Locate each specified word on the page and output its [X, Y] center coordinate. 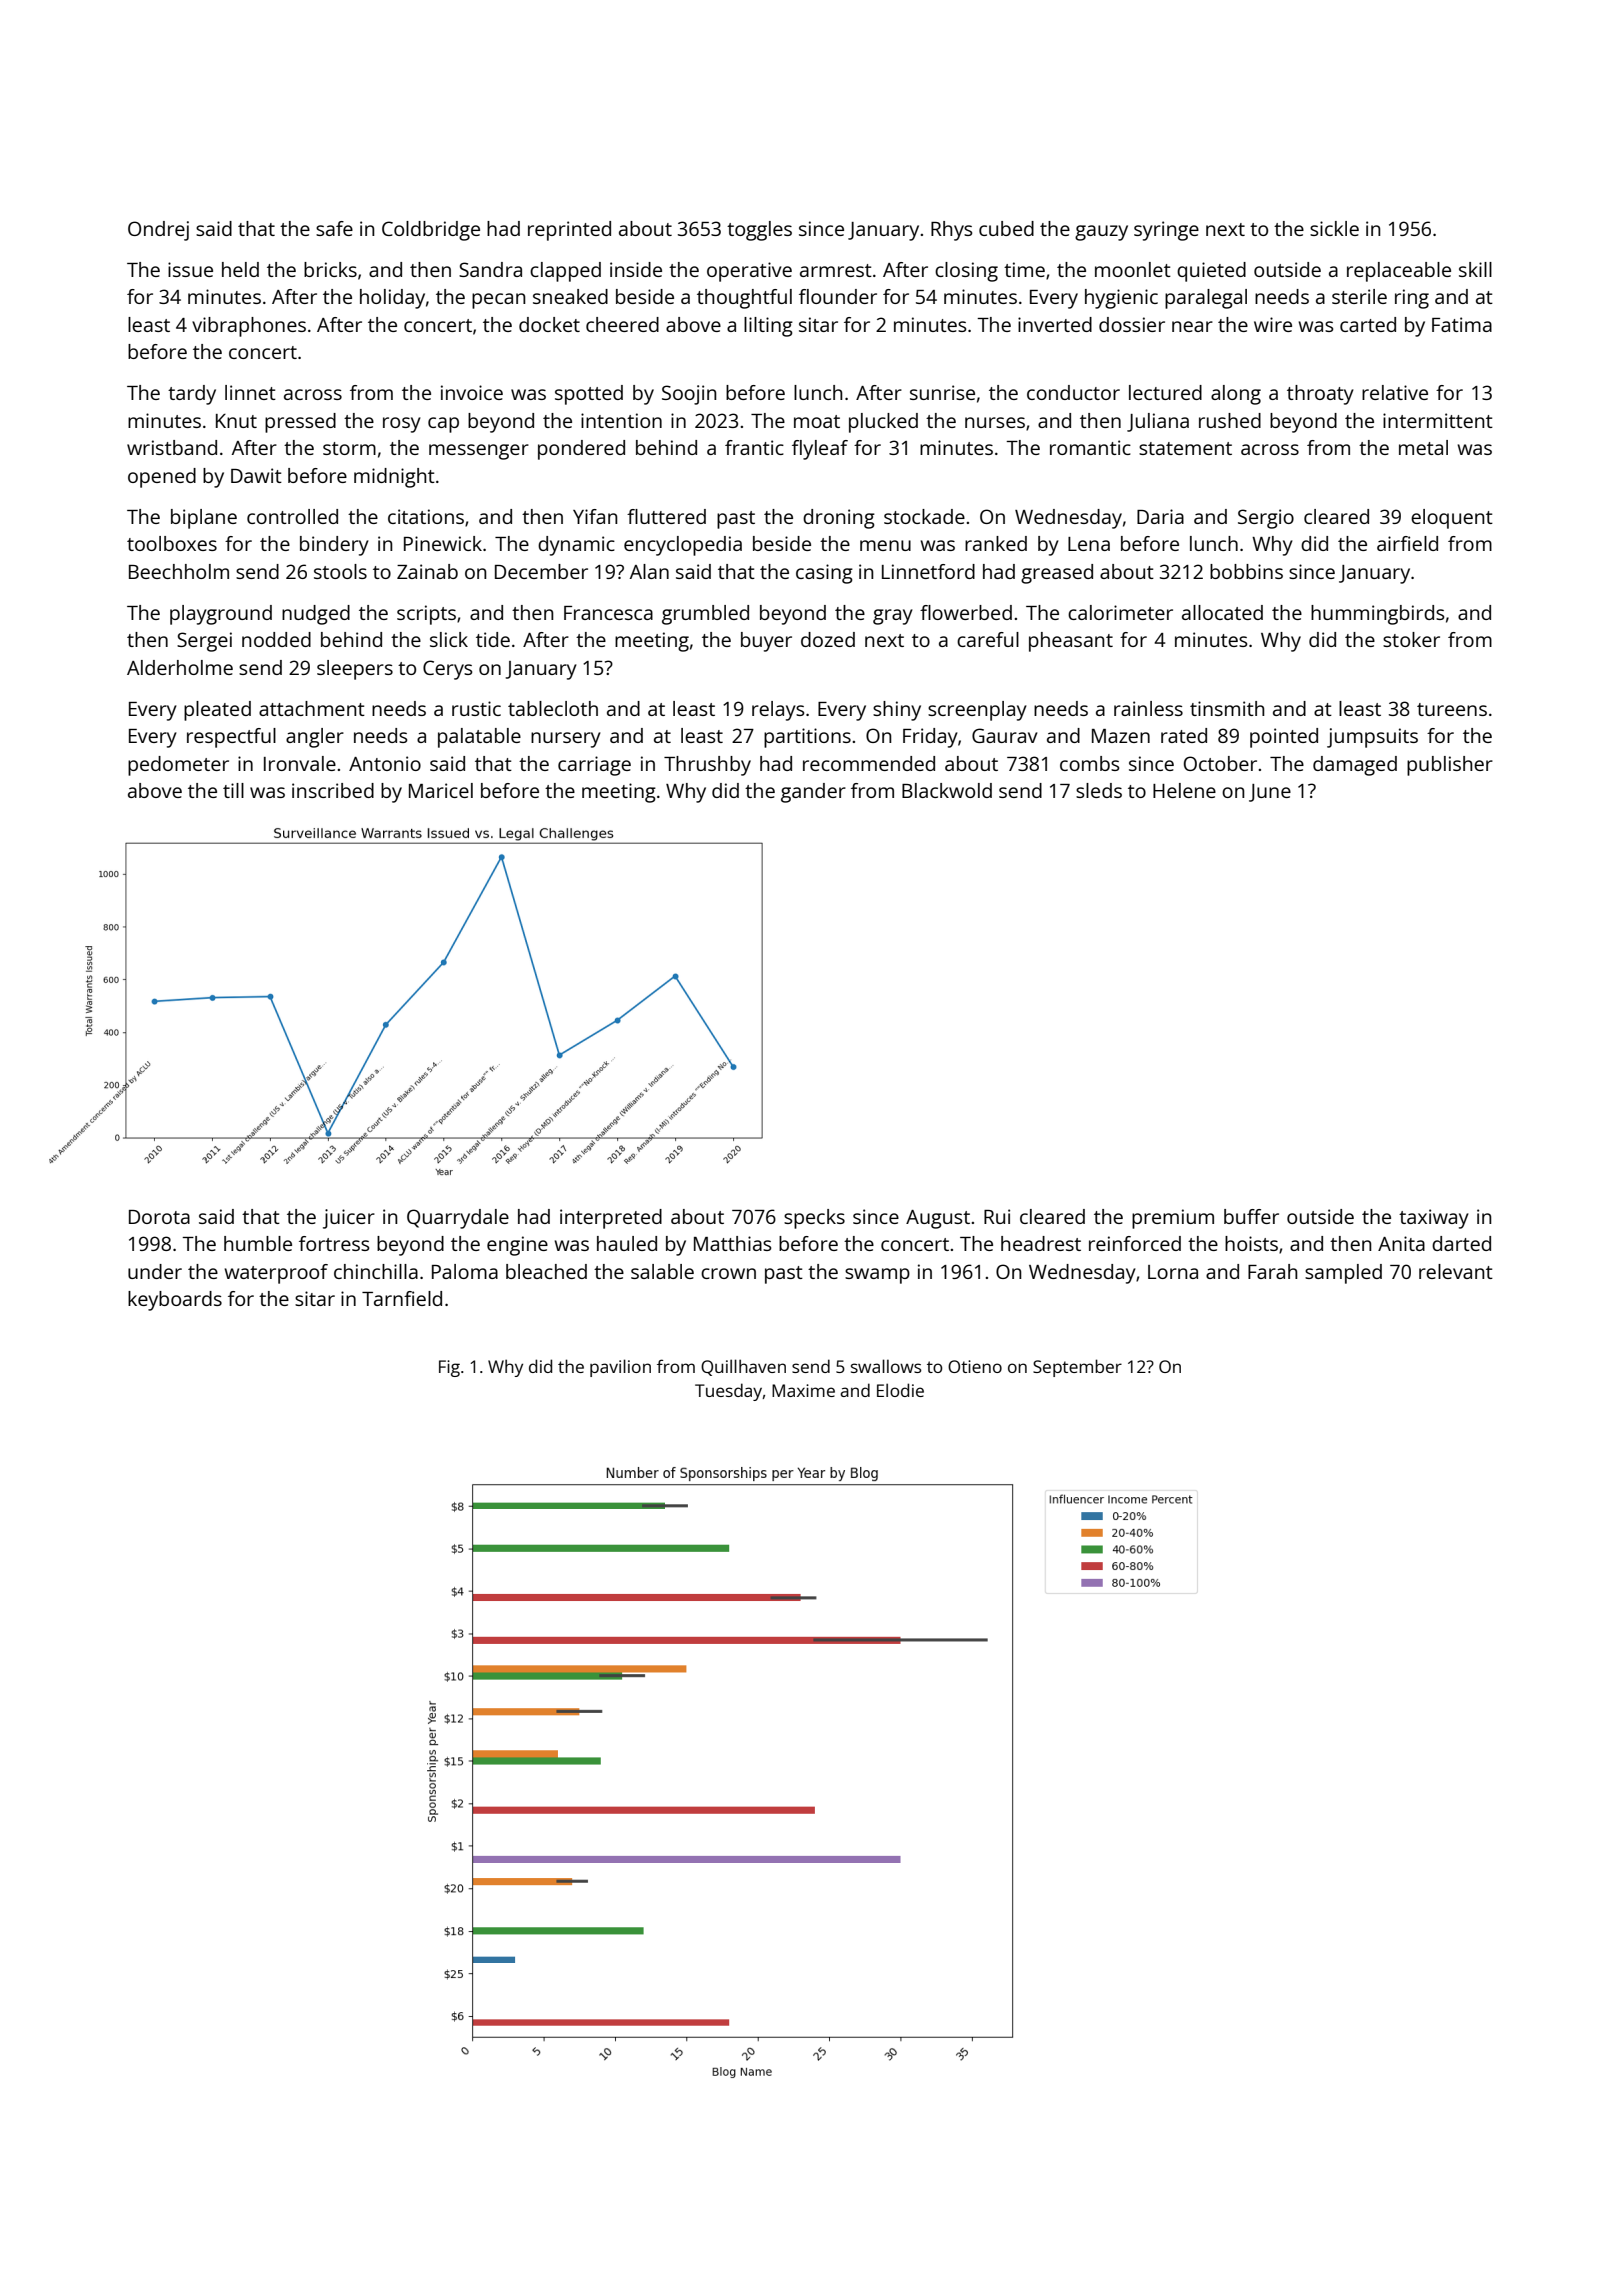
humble [258, 1243]
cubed [1006, 228]
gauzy [1101, 233]
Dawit [256, 475]
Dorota [159, 1217]
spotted [589, 395]
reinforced [1135, 1243]
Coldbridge [431, 231]
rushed [1230, 420]
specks [814, 1219]
